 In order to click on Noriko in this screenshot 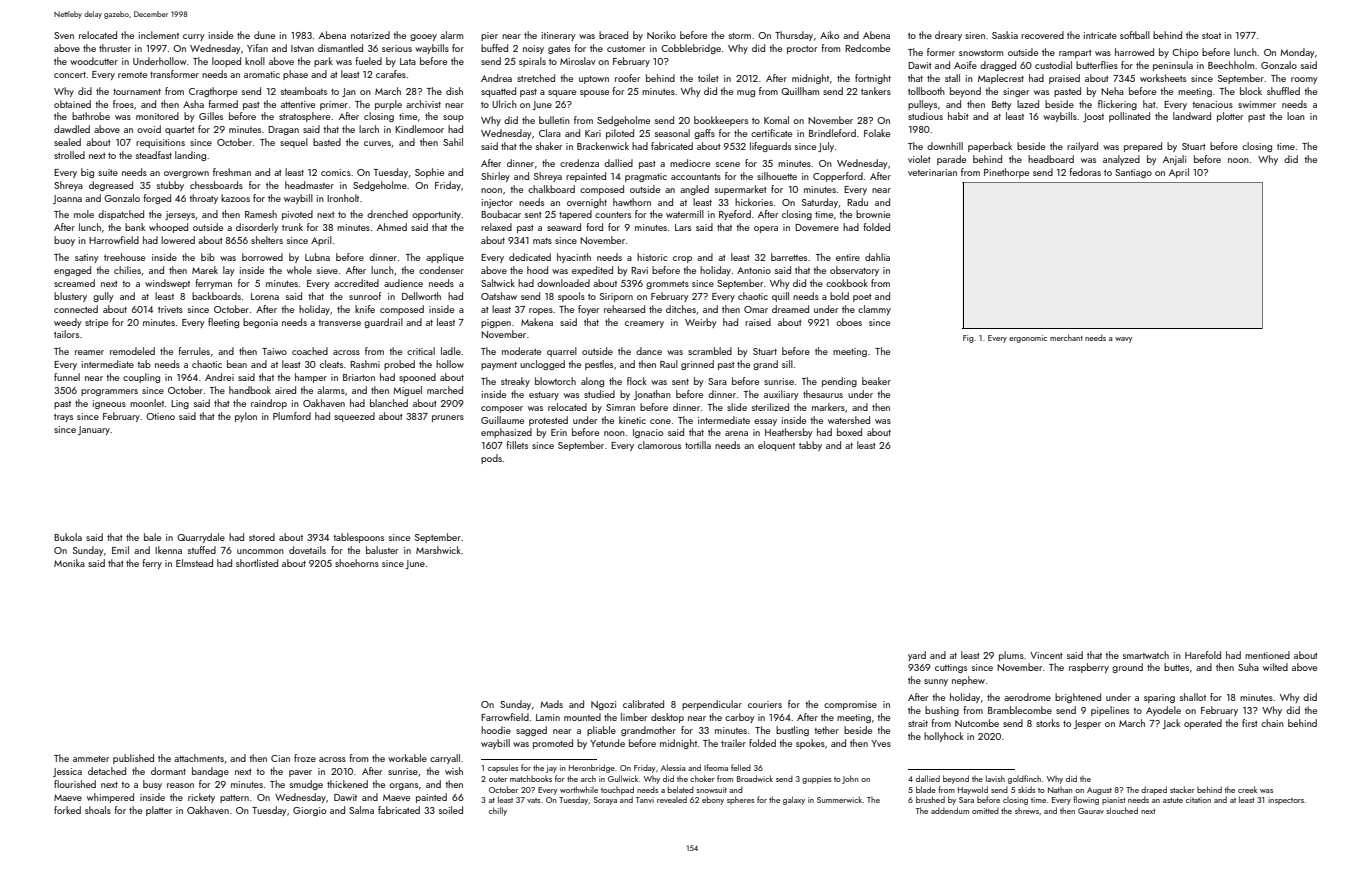, I will do `click(661, 35)`.
